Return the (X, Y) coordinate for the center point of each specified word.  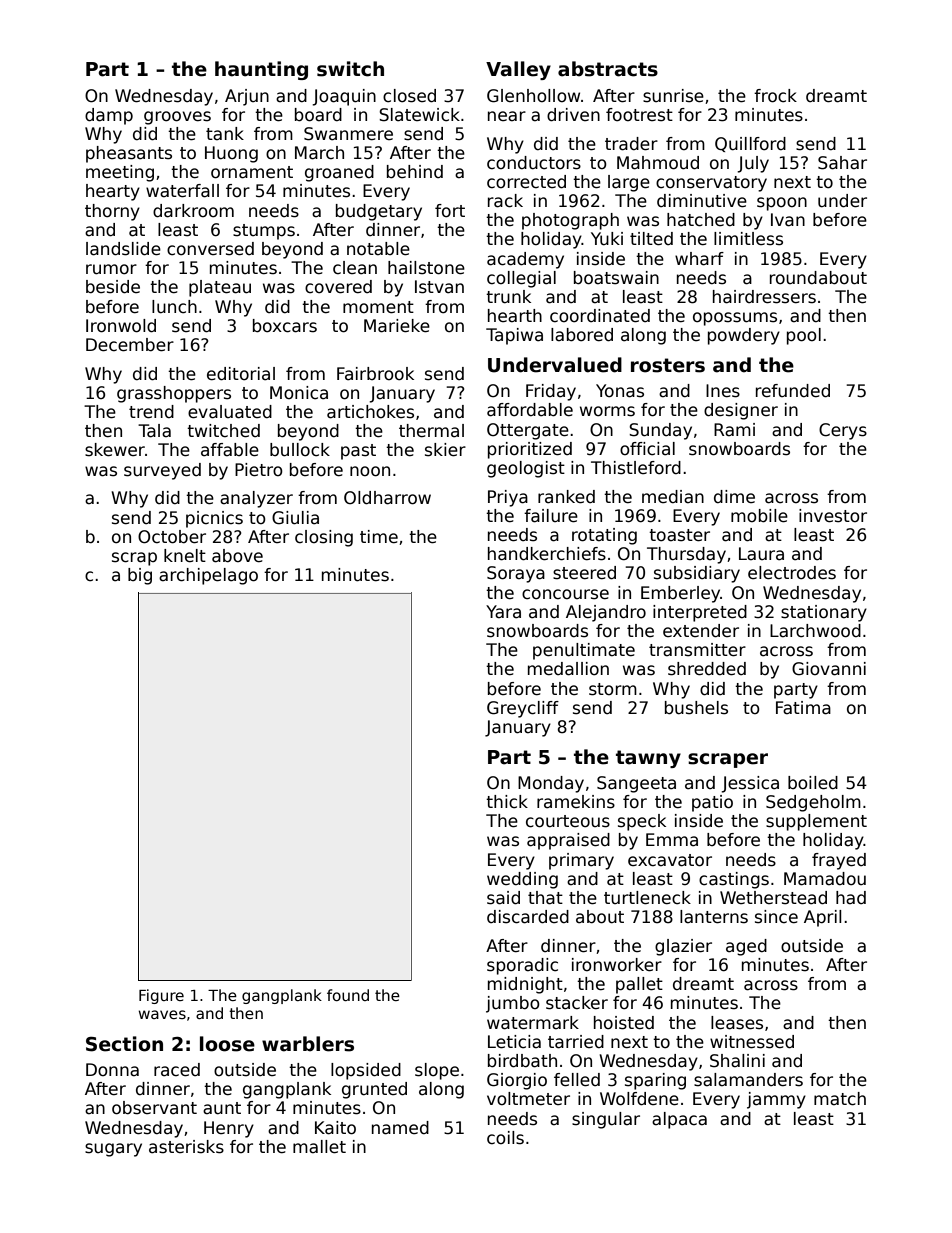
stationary (824, 613)
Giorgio (517, 1081)
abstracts (608, 69)
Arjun (247, 97)
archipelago (208, 576)
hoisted (624, 1023)
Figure (161, 996)
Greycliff (523, 709)
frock (775, 96)
